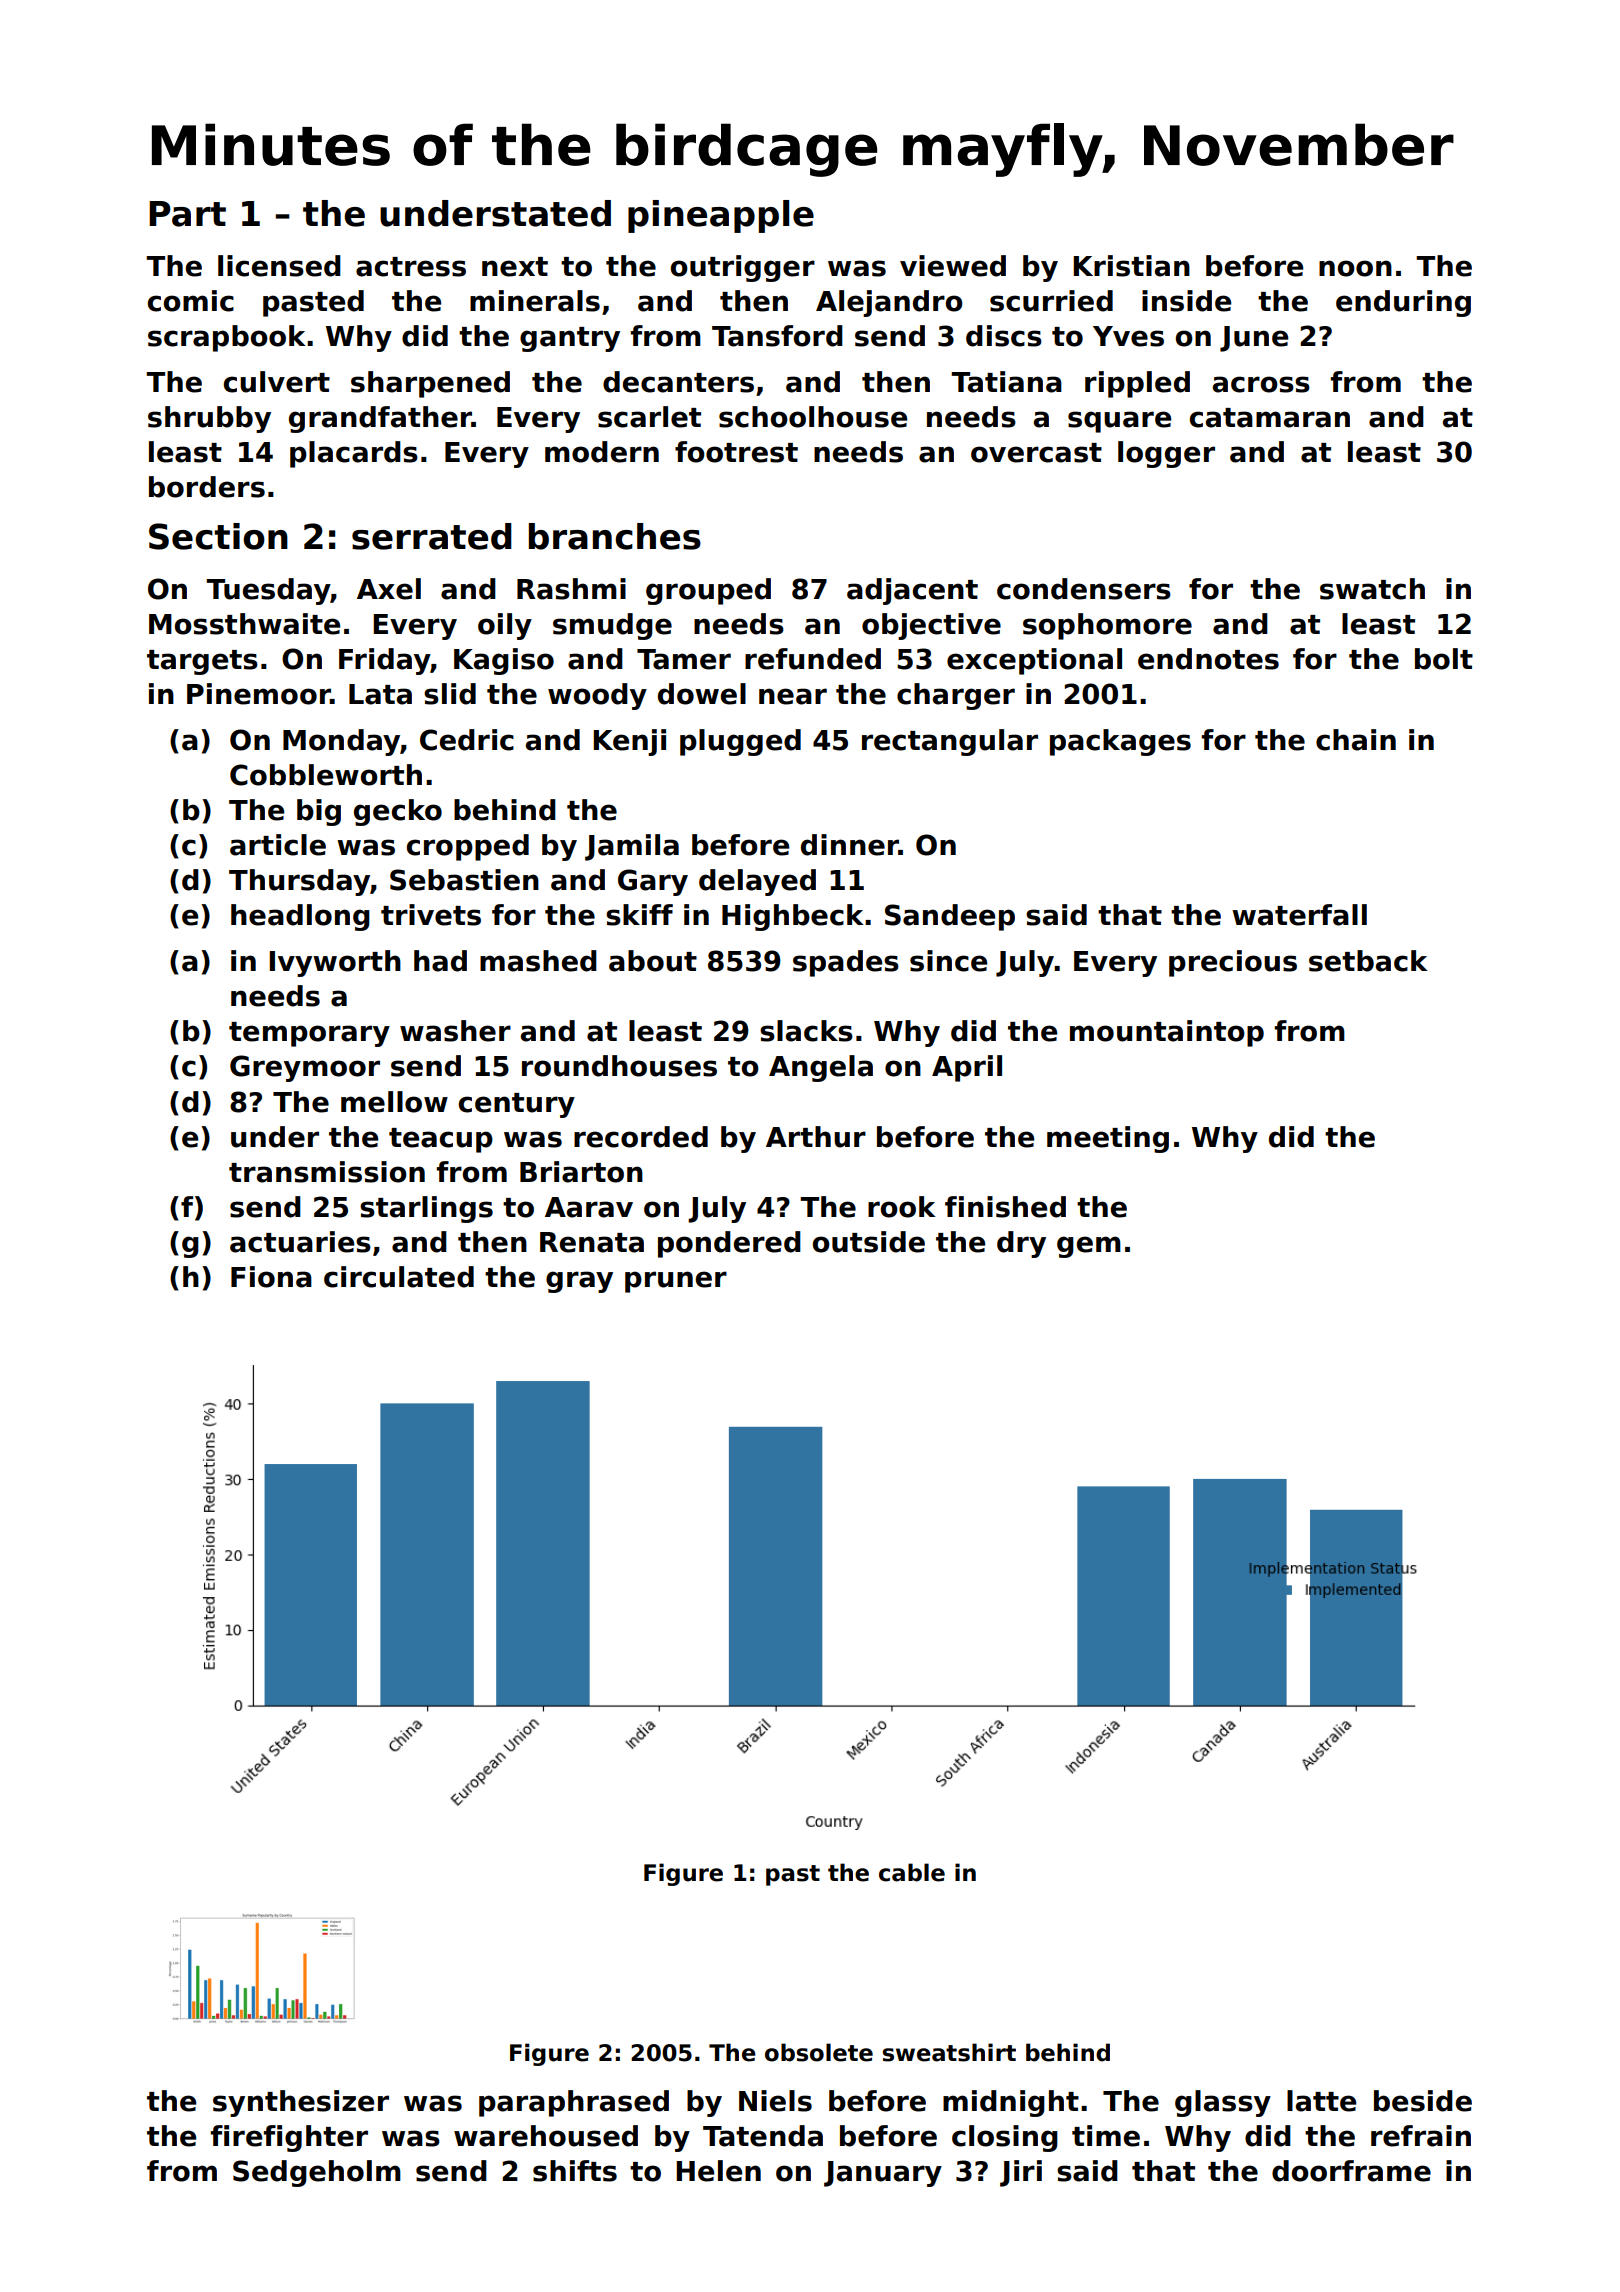  I want to click on synthesizer, so click(301, 2103).
